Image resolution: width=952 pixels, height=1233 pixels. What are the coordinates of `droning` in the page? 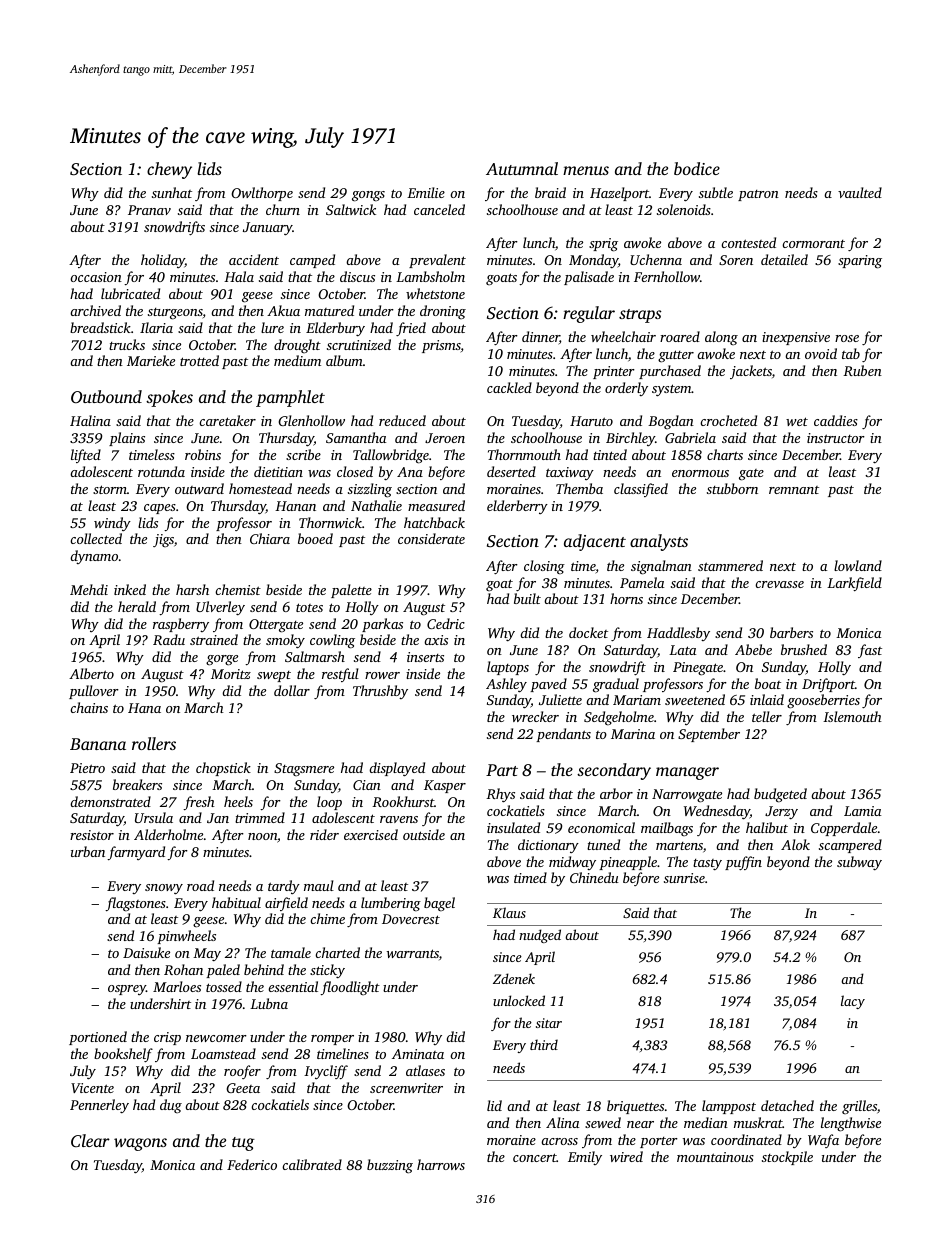 It's located at (443, 312).
